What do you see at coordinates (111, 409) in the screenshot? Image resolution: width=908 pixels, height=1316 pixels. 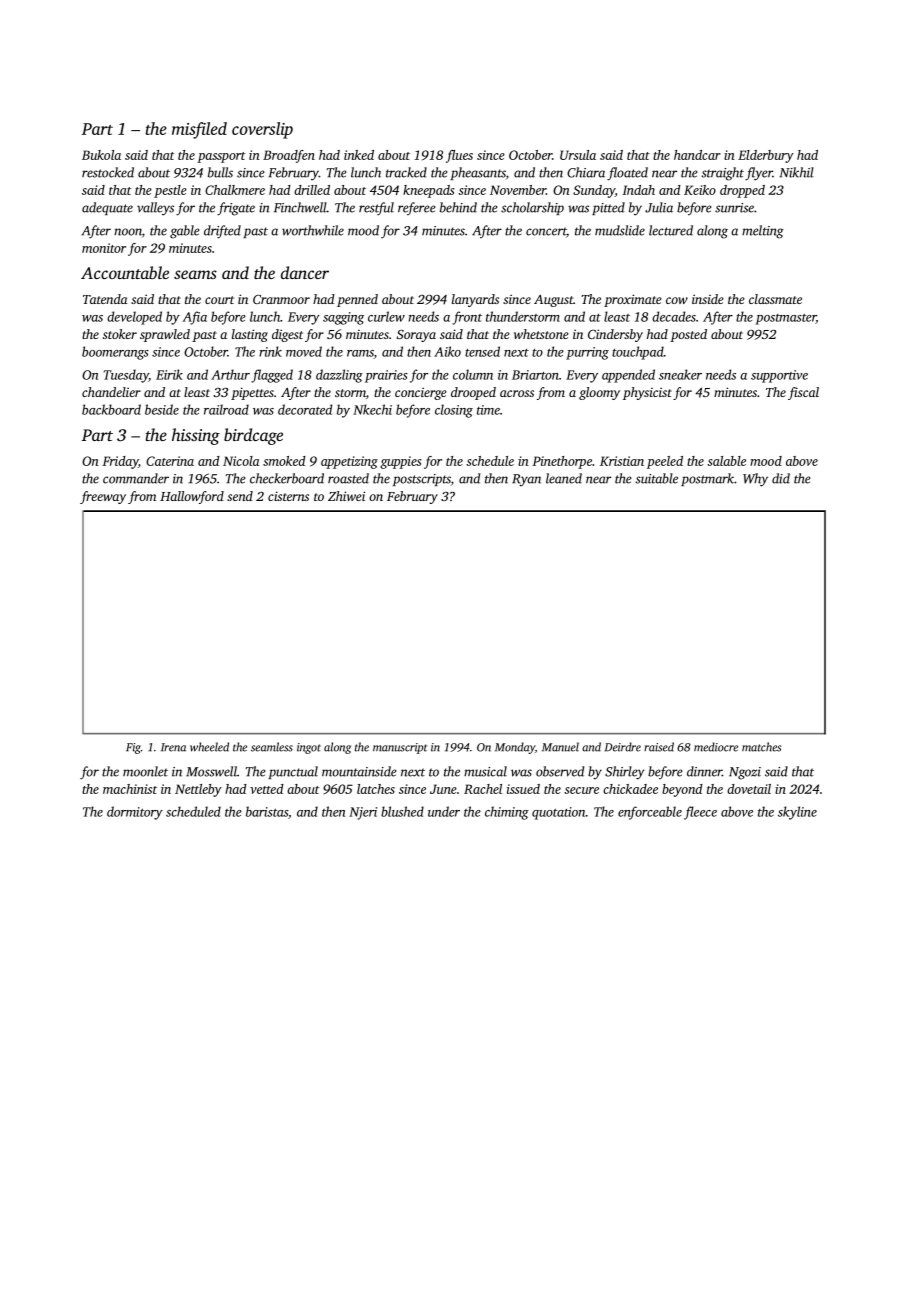 I see `backboard` at bounding box center [111, 409].
